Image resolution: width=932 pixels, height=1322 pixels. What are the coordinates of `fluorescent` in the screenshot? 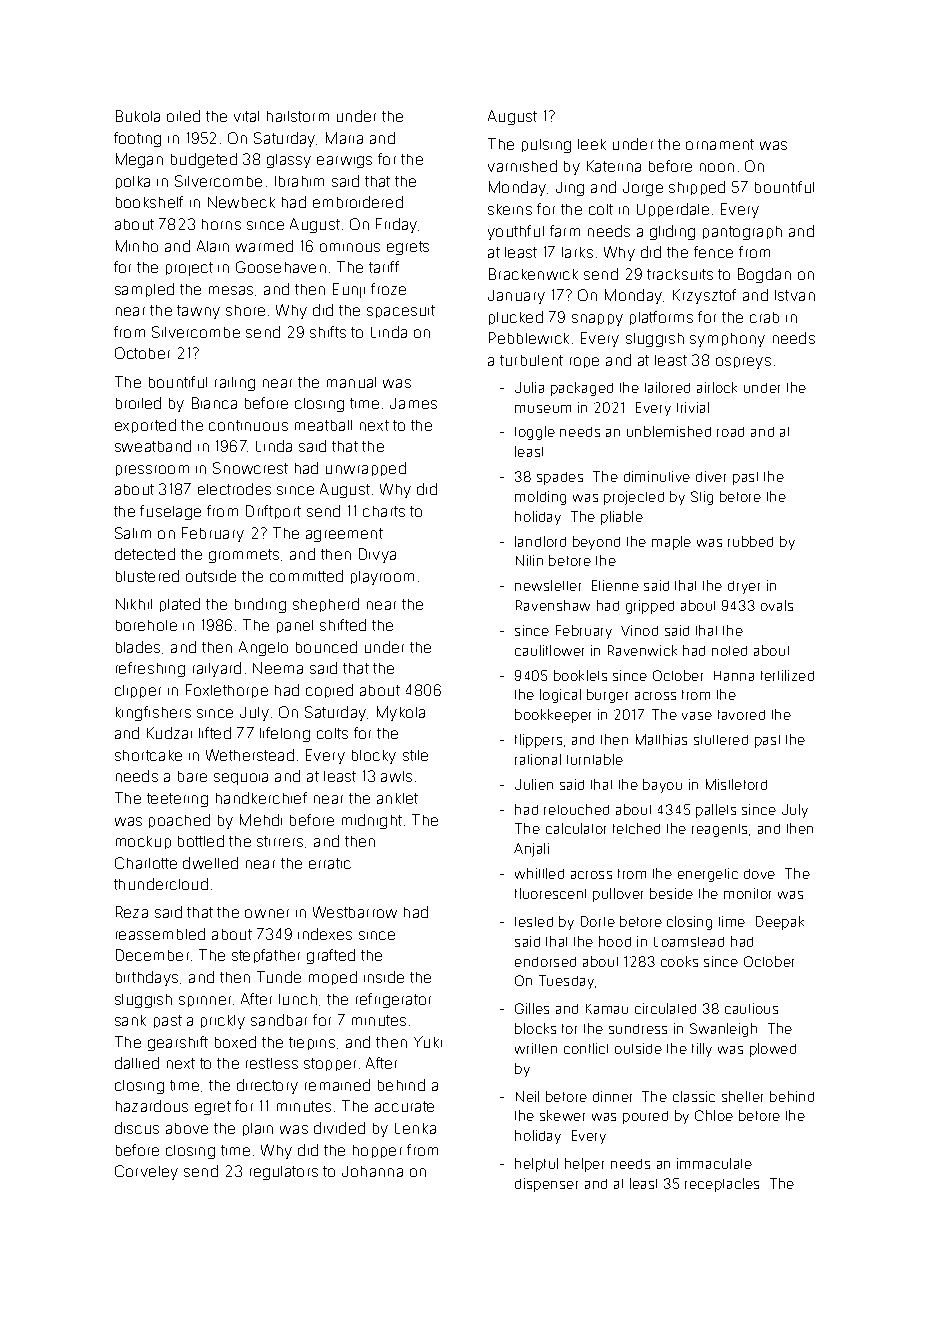 It's located at (550, 893).
